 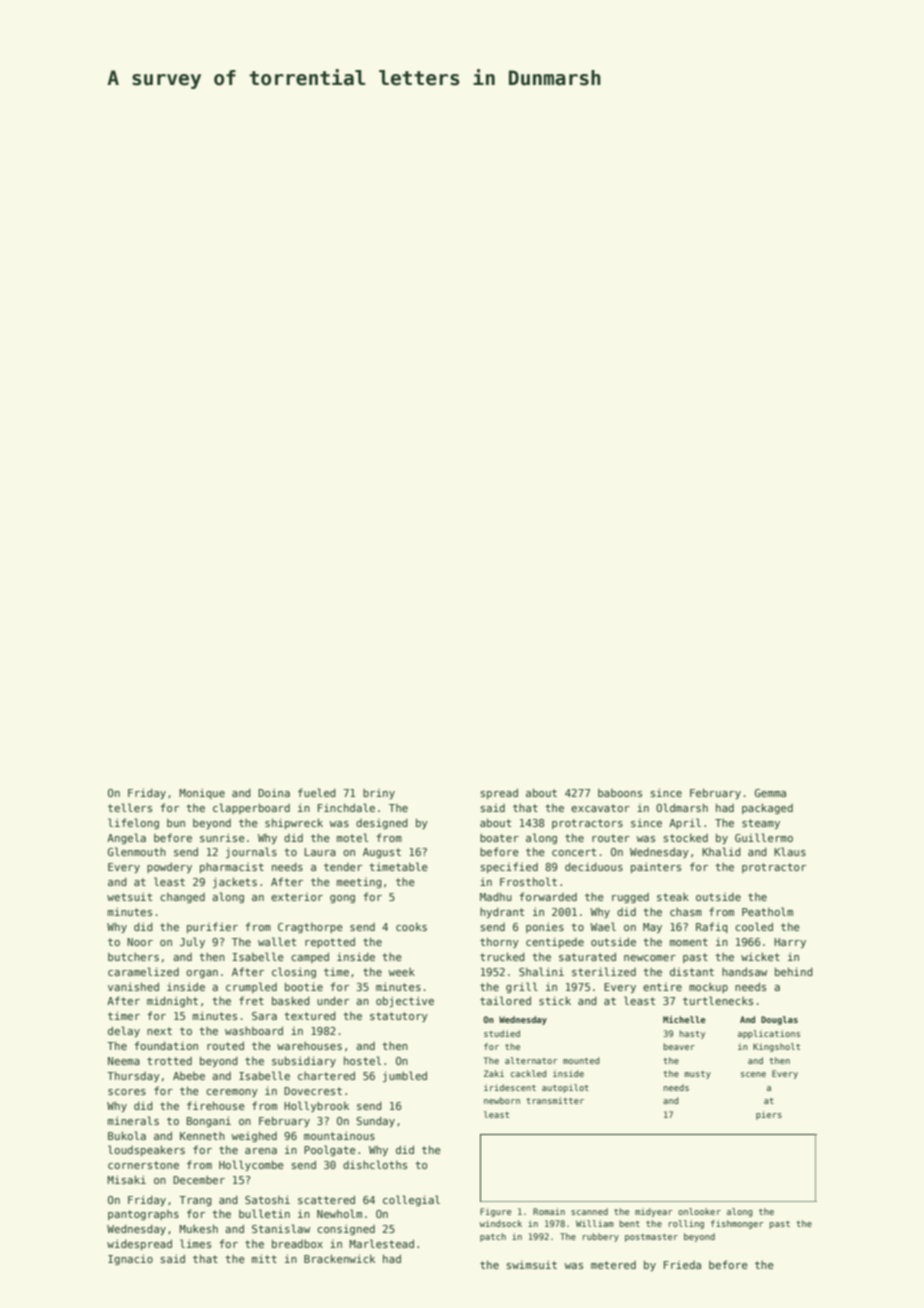 What do you see at coordinates (251, 1000) in the screenshot?
I see `fret` at bounding box center [251, 1000].
